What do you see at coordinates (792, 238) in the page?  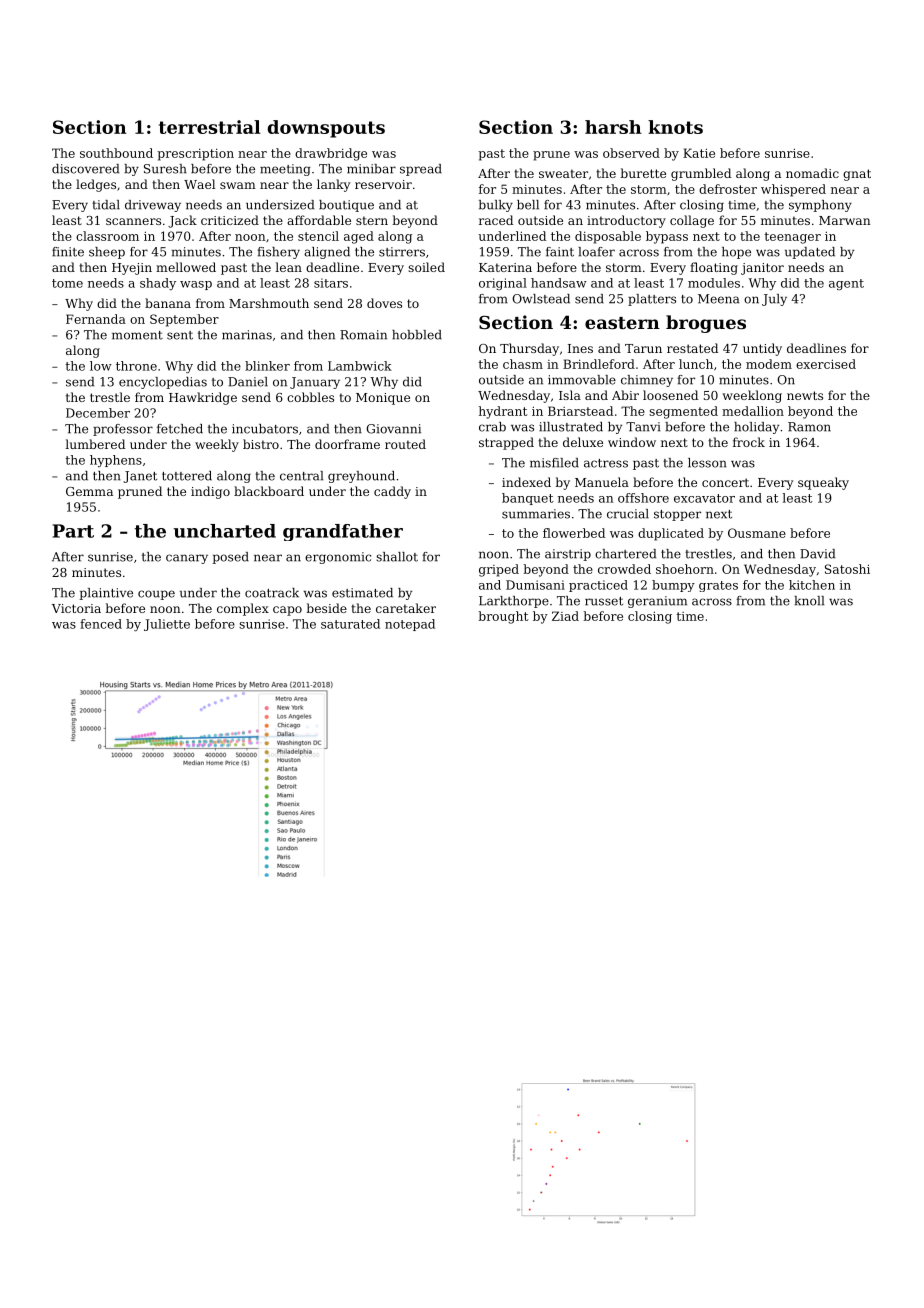 I see `teenager` at bounding box center [792, 238].
